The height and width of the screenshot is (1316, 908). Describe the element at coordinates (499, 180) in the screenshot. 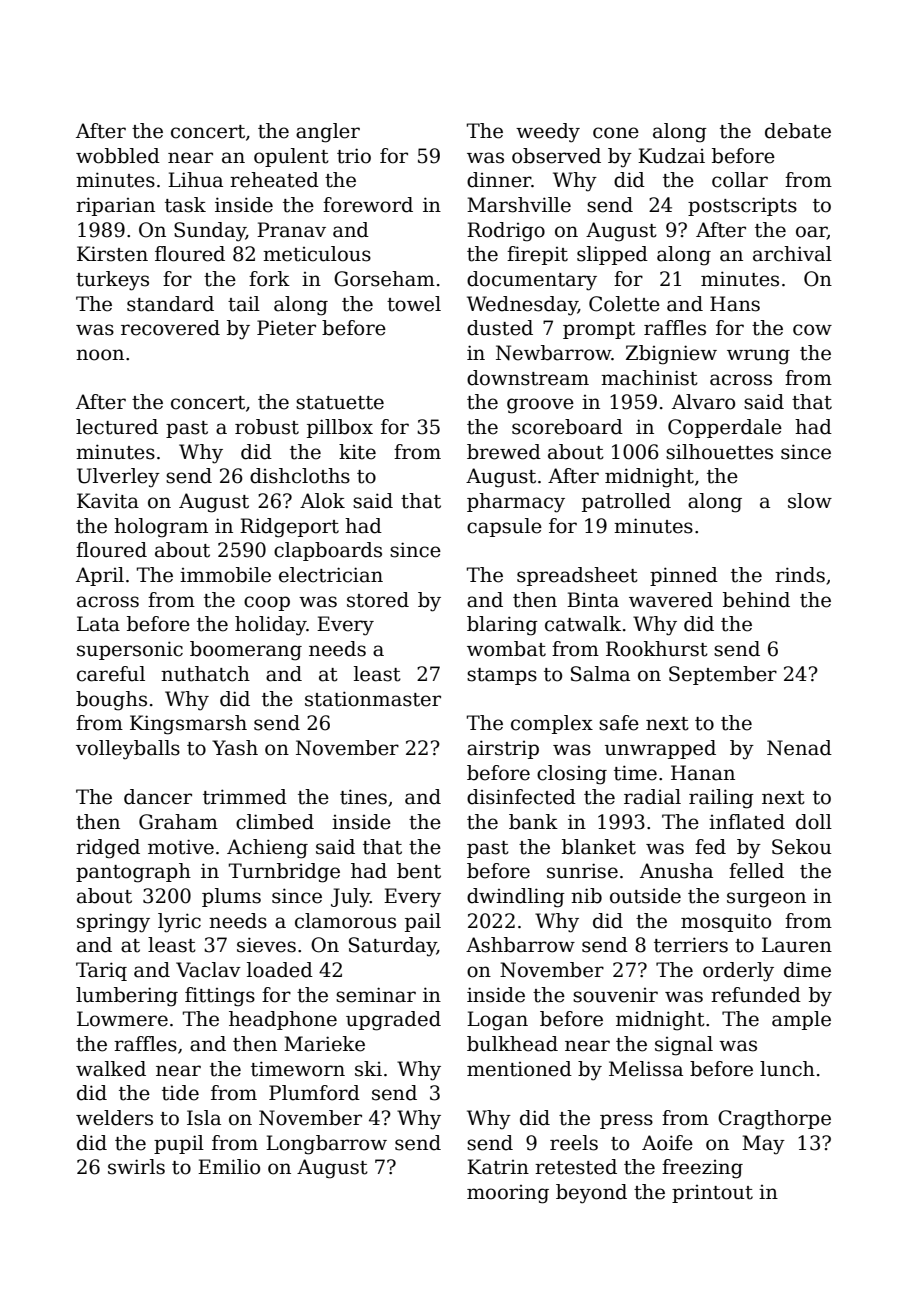

I see `dinner` at that location.
